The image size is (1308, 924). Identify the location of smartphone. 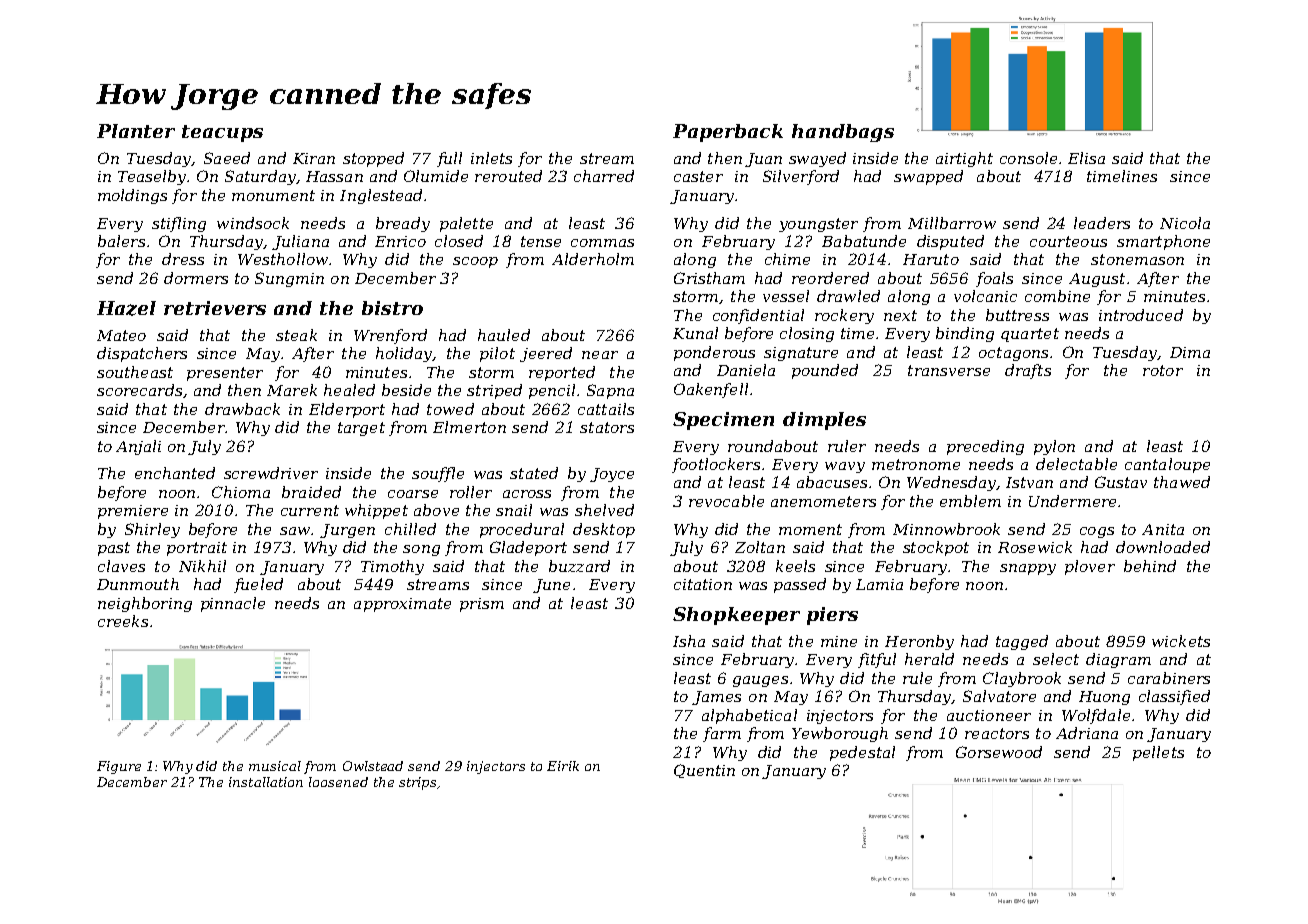
(1163, 242).
